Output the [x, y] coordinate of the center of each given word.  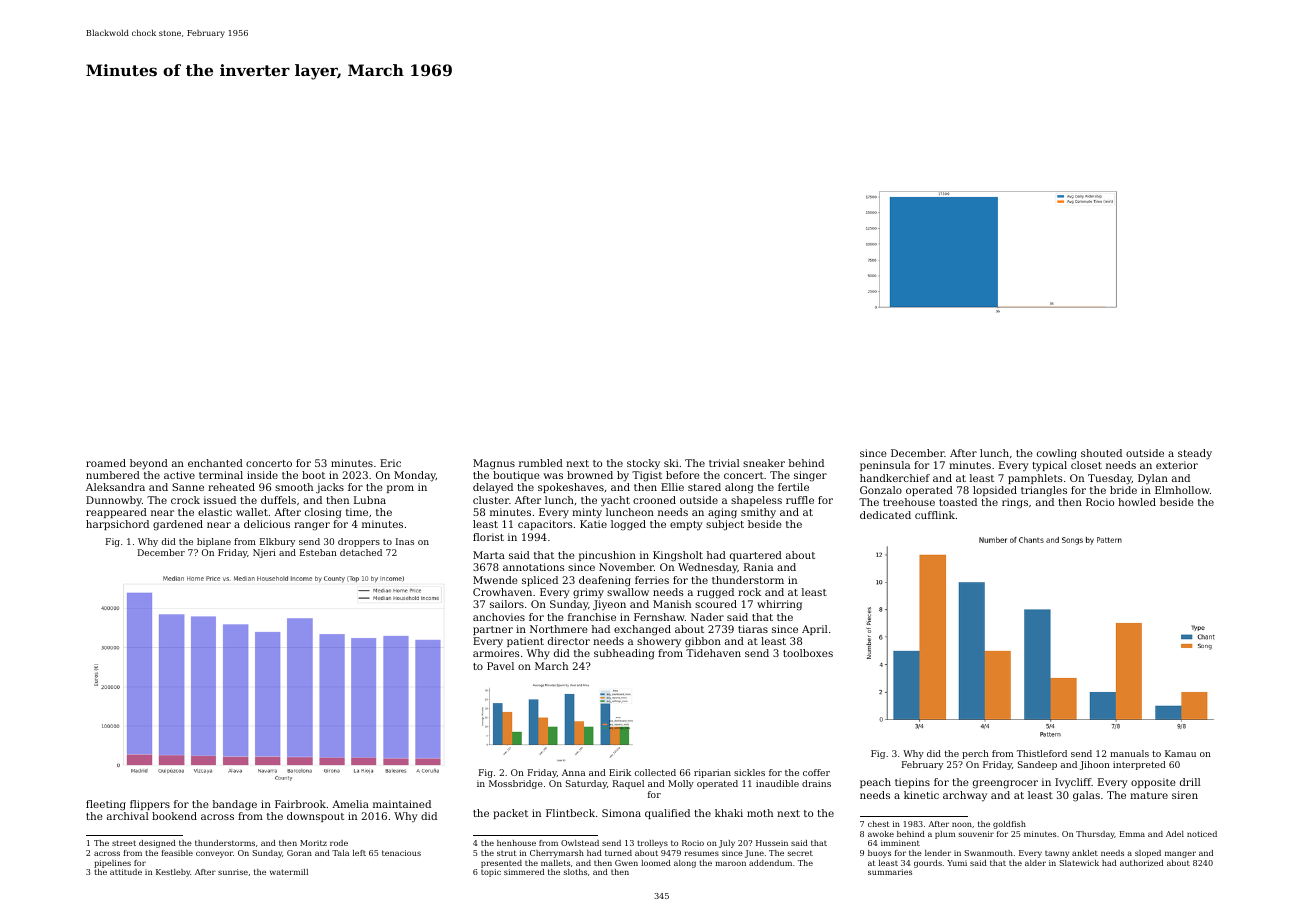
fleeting [106, 805]
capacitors [545, 525]
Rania [758, 567]
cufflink [935, 515]
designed [157, 844]
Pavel [500, 666]
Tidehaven [713, 653]
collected [655, 772]
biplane [214, 542]
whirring [779, 605]
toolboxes [808, 653]
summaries [890, 872]
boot [313, 475]
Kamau [1180, 753]
